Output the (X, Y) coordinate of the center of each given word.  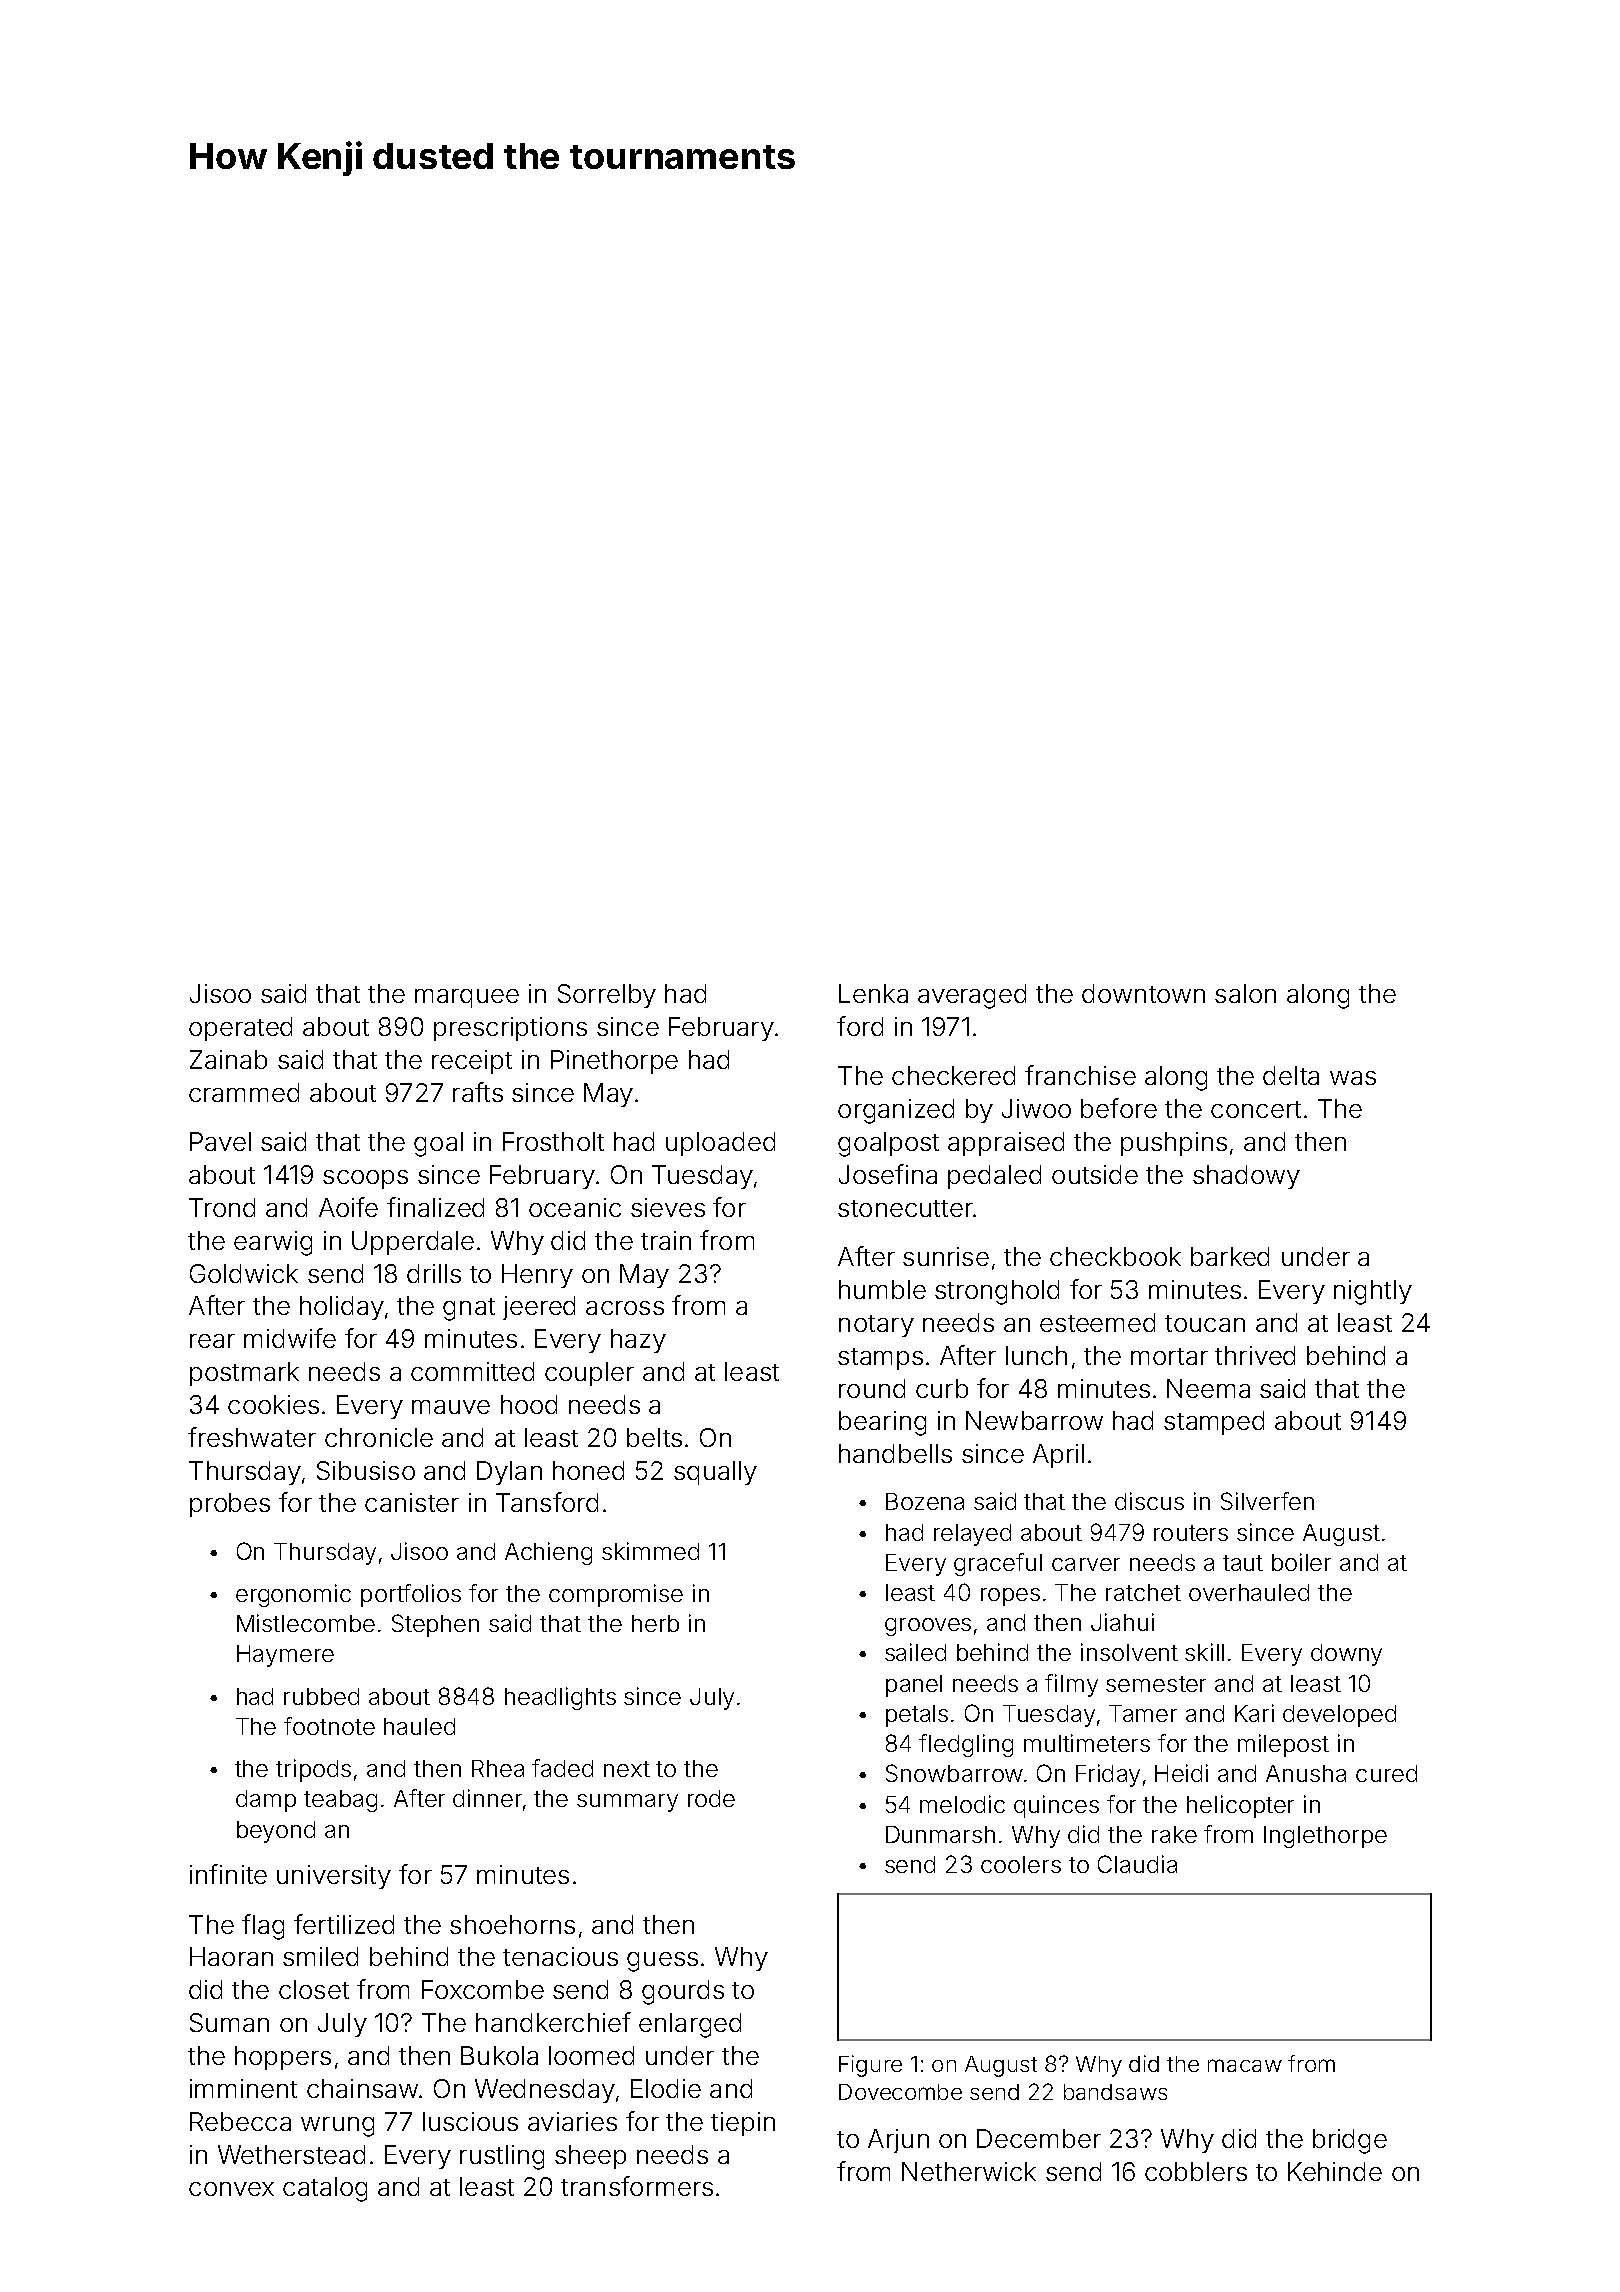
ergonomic (293, 1595)
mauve (451, 1407)
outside (1095, 1174)
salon (1245, 993)
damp (266, 1801)
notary (876, 1326)
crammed (244, 1092)
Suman (229, 2022)
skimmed (650, 1551)
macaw (1245, 2065)
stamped (1214, 1423)
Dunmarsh (940, 1834)
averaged (972, 996)
